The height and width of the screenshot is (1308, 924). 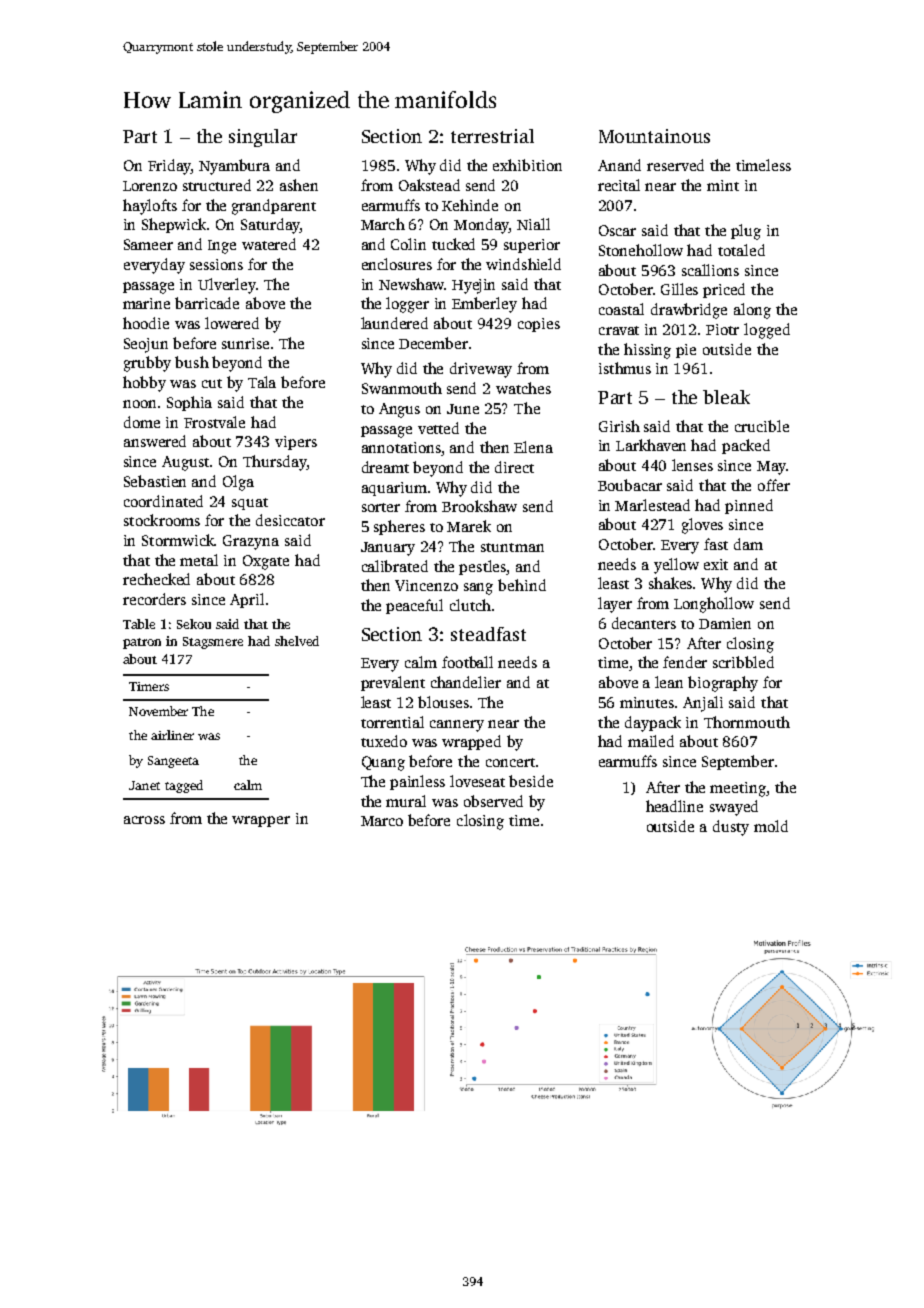 I want to click on Colin, so click(x=408, y=244).
